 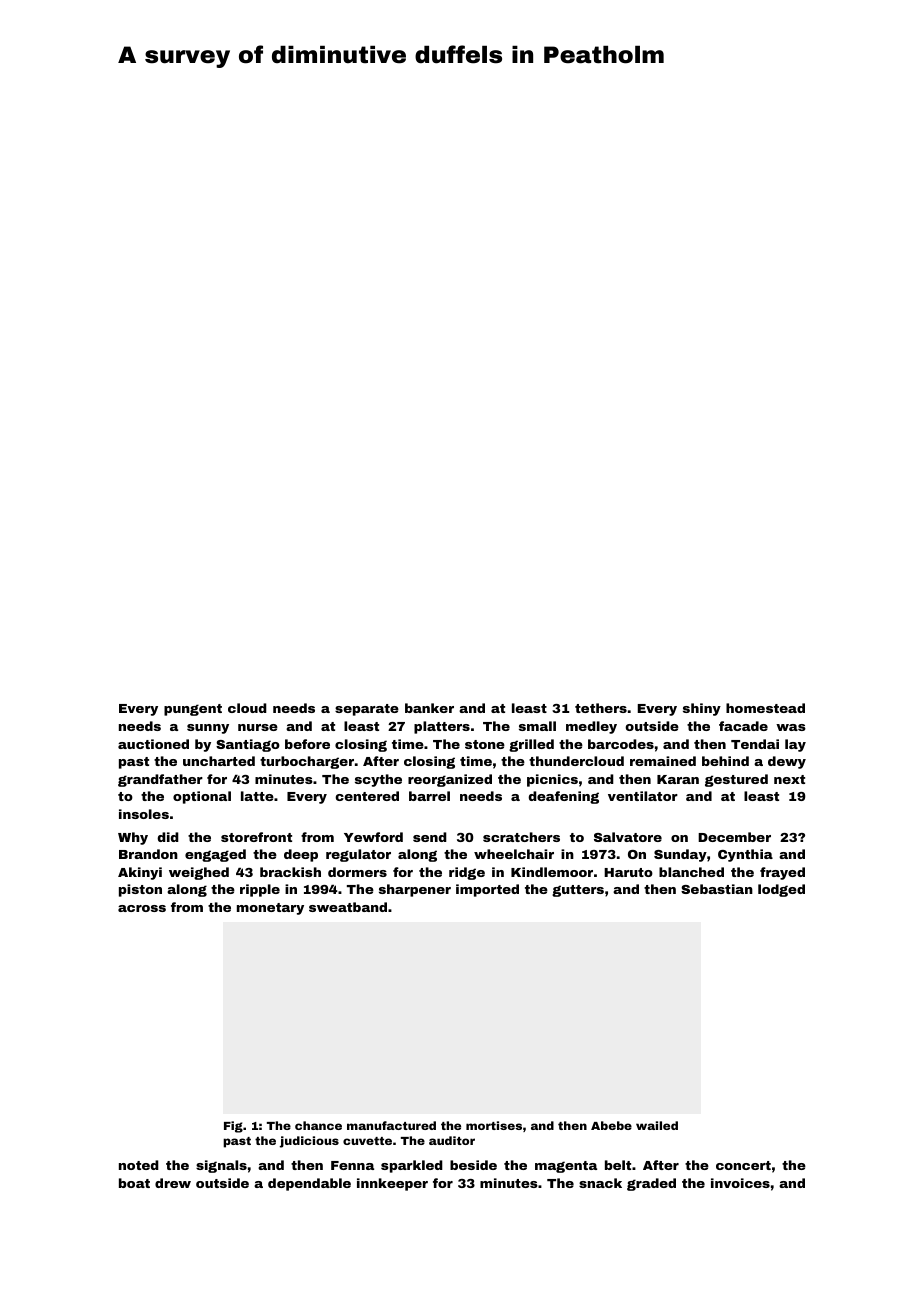 What do you see at coordinates (193, 710) in the image?
I see `pungent` at bounding box center [193, 710].
